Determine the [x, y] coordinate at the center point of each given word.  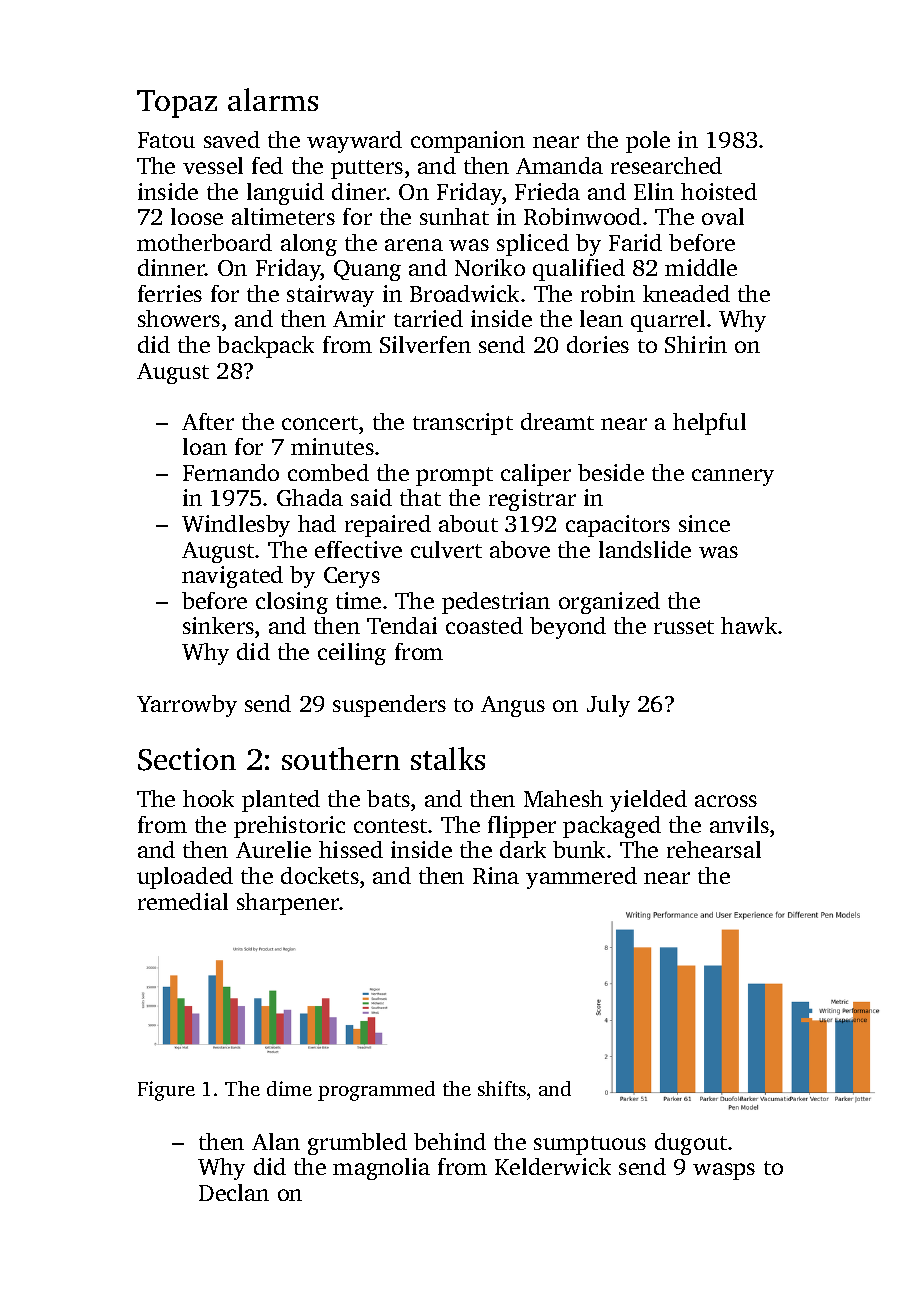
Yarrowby [187, 706]
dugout [691, 1144]
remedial [183, 901]
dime [289, 1088]
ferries [170, 293]
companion [468, 142]
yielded [648, 801]
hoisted [719, 191]
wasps [724, 1171]
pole [648, 142]
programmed [376, 1091]
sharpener [288, 904]
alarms [273, 99]
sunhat [454, 216]
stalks [448, 758]
